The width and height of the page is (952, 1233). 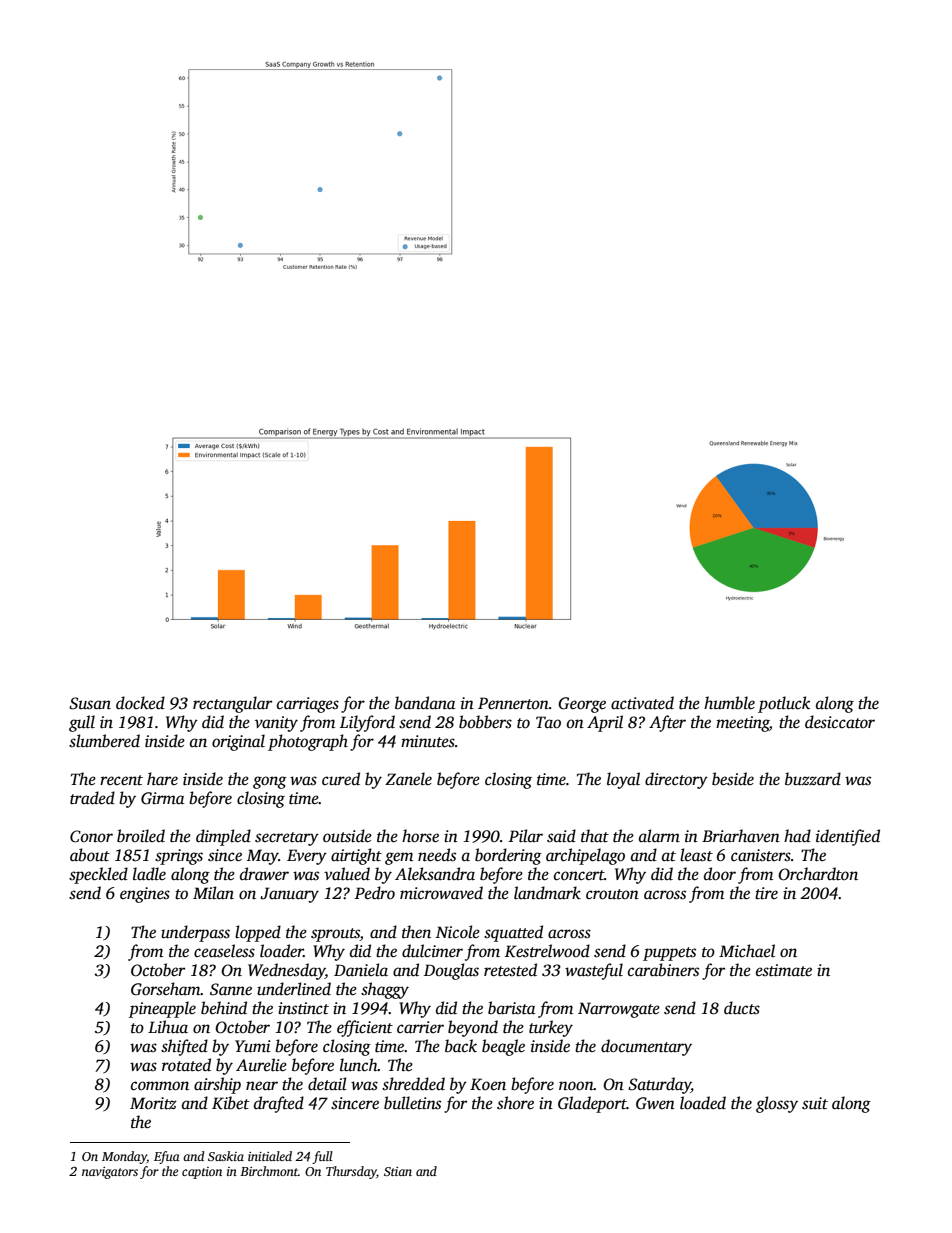 What do you see at coordinates (224, 951) in the page?
I see `ceaseless` at bounding box center [224, 951].
